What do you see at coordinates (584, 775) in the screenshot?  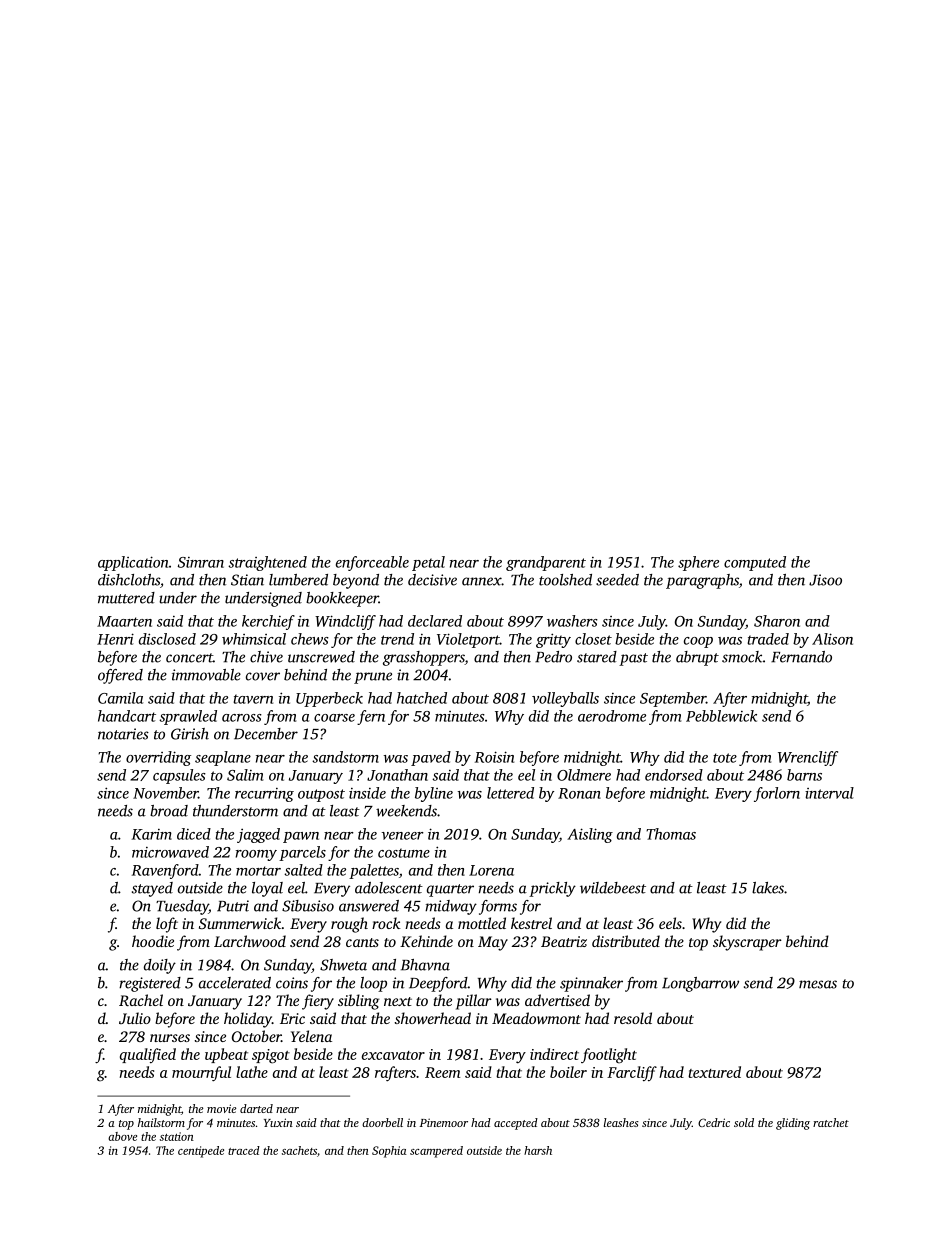 I see `Oldmere` at bounding box center [584, 775].
